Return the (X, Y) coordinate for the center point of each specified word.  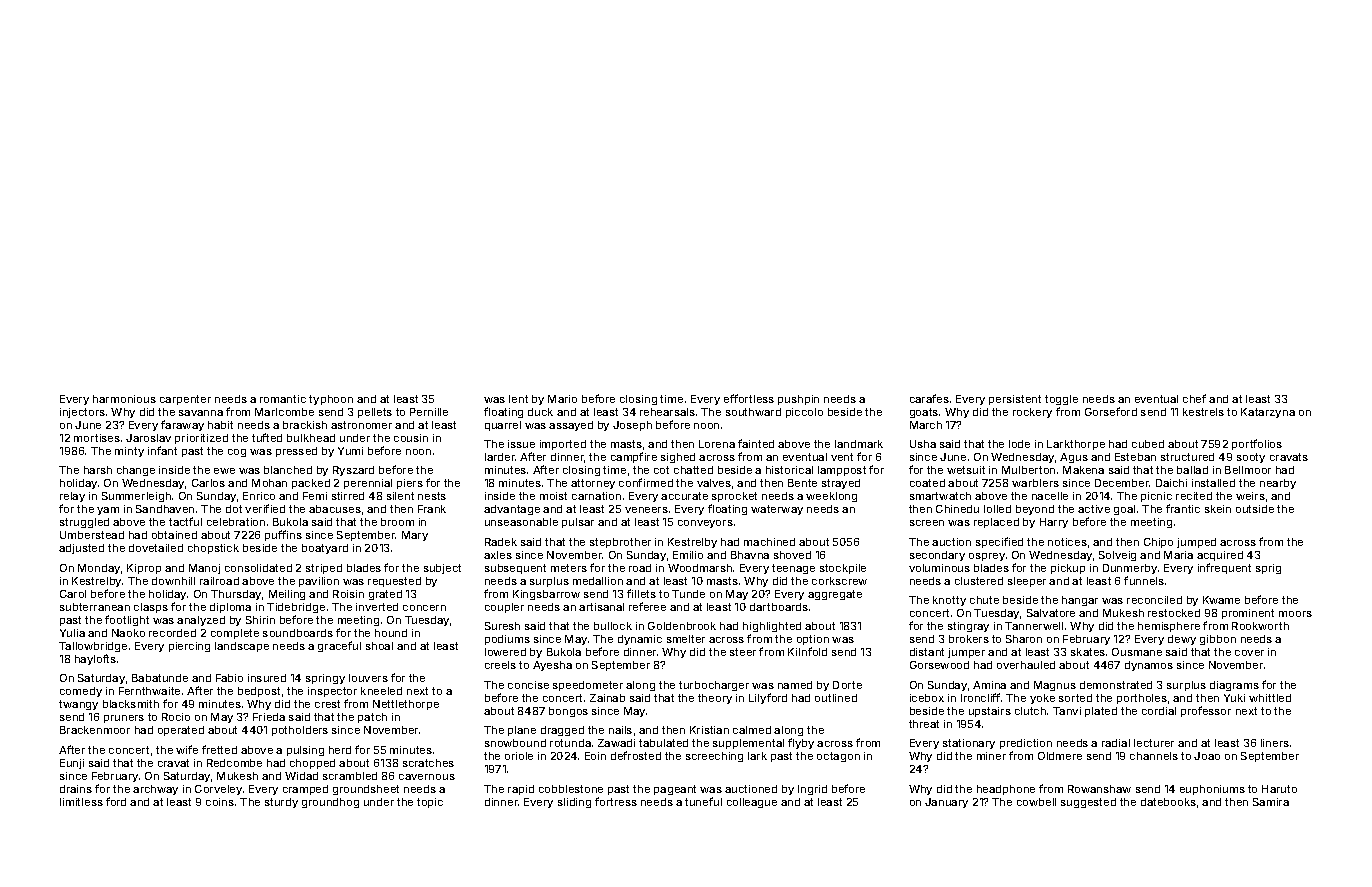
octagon (838, 757)
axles (498, 555)
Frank (432, 509)
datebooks (1168, 802)
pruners (124, 719)
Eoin (595, 756)
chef (1194, 398)
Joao (1207, 756)
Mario (562, 399)
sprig (1268, 569)
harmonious (124, 399)
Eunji (72, 764)
